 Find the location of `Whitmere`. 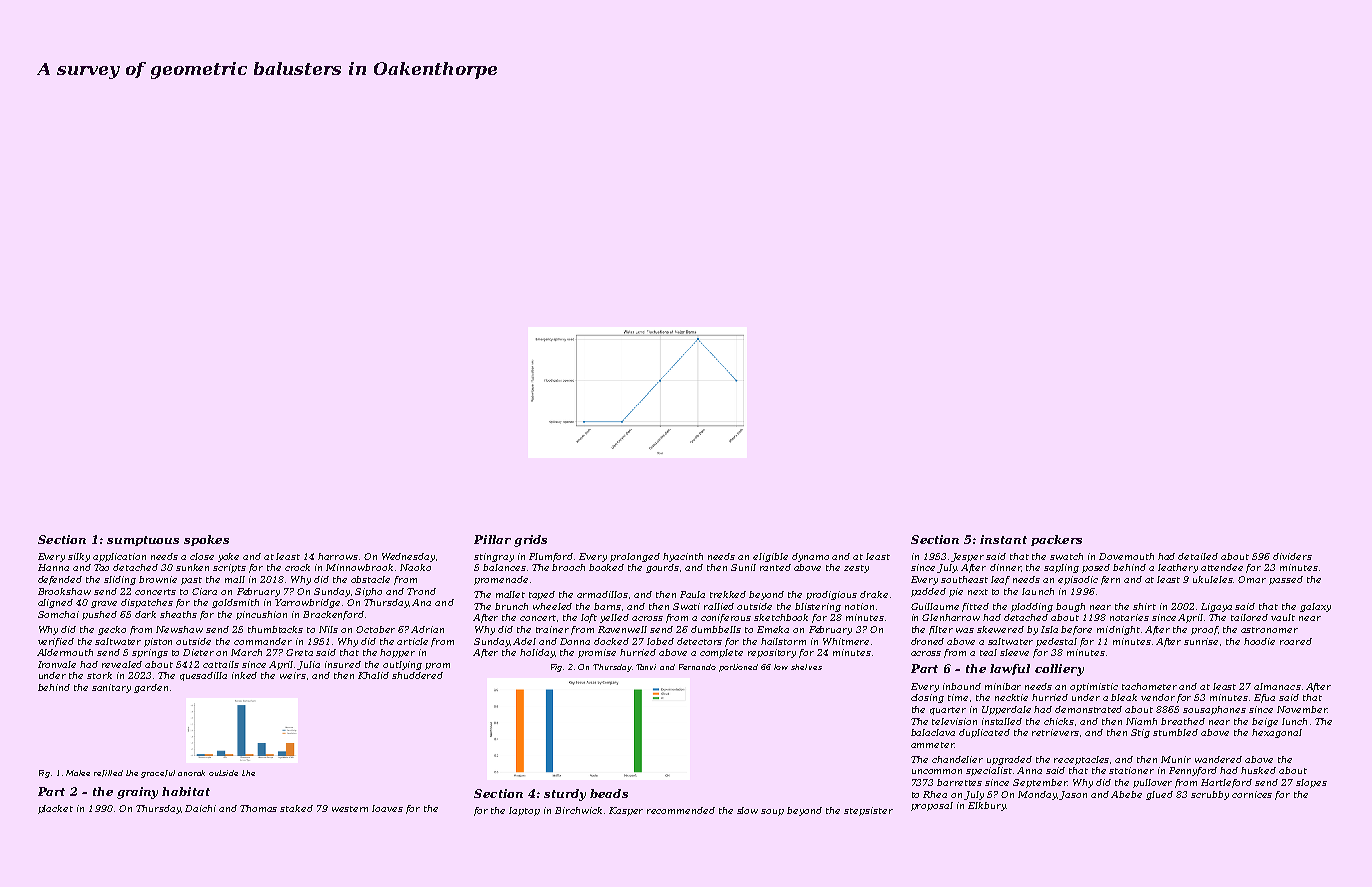

Whitmere is located at coordinates (846, 641).
